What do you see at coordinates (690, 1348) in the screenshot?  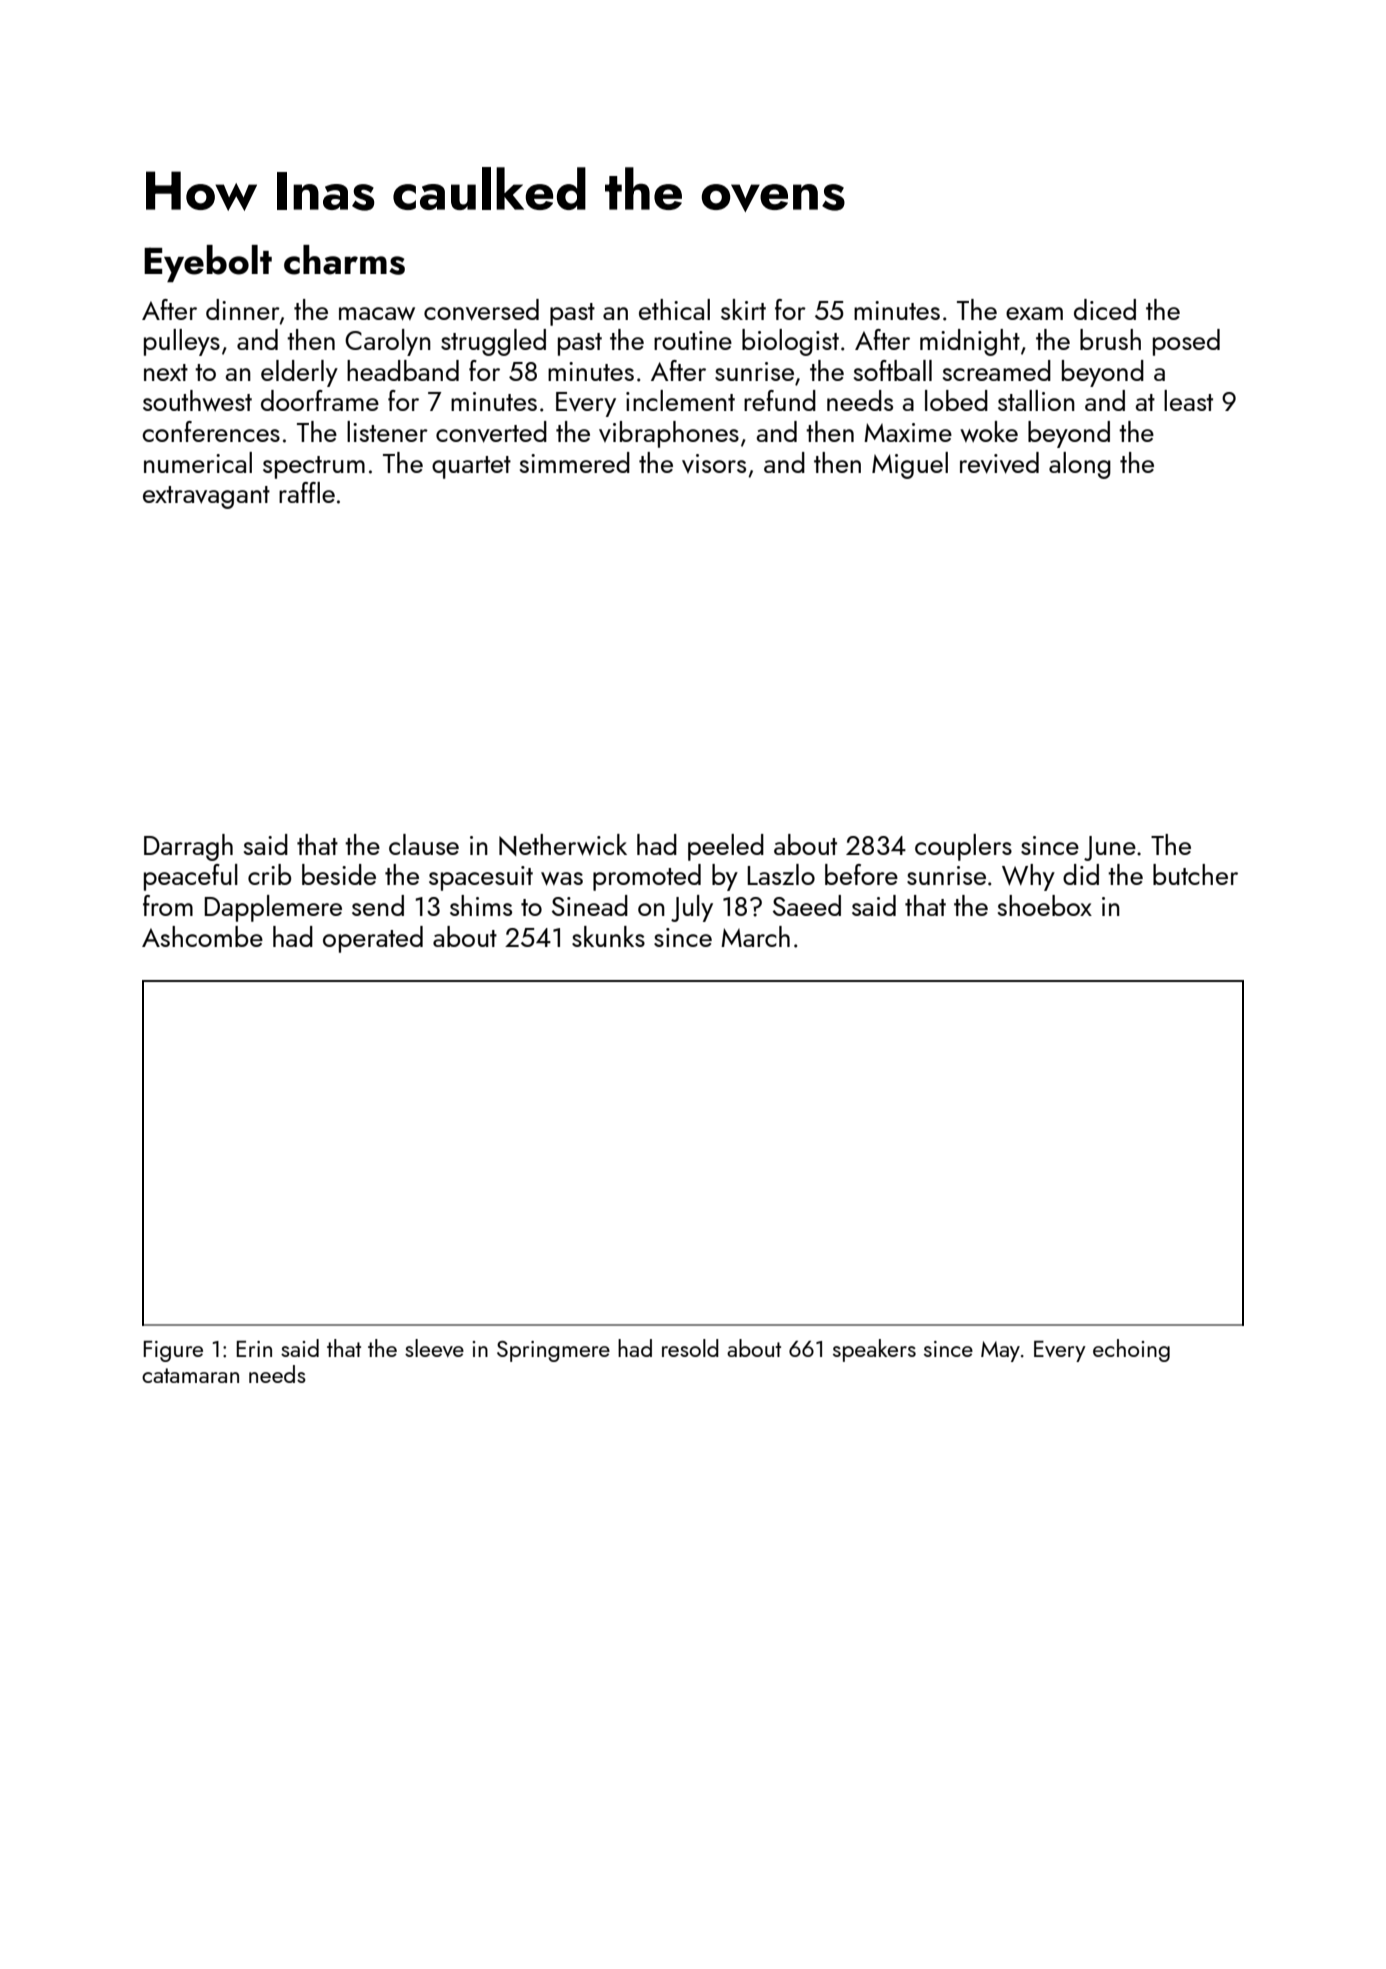 I see `resold` at bounding box center [690, 1348].
